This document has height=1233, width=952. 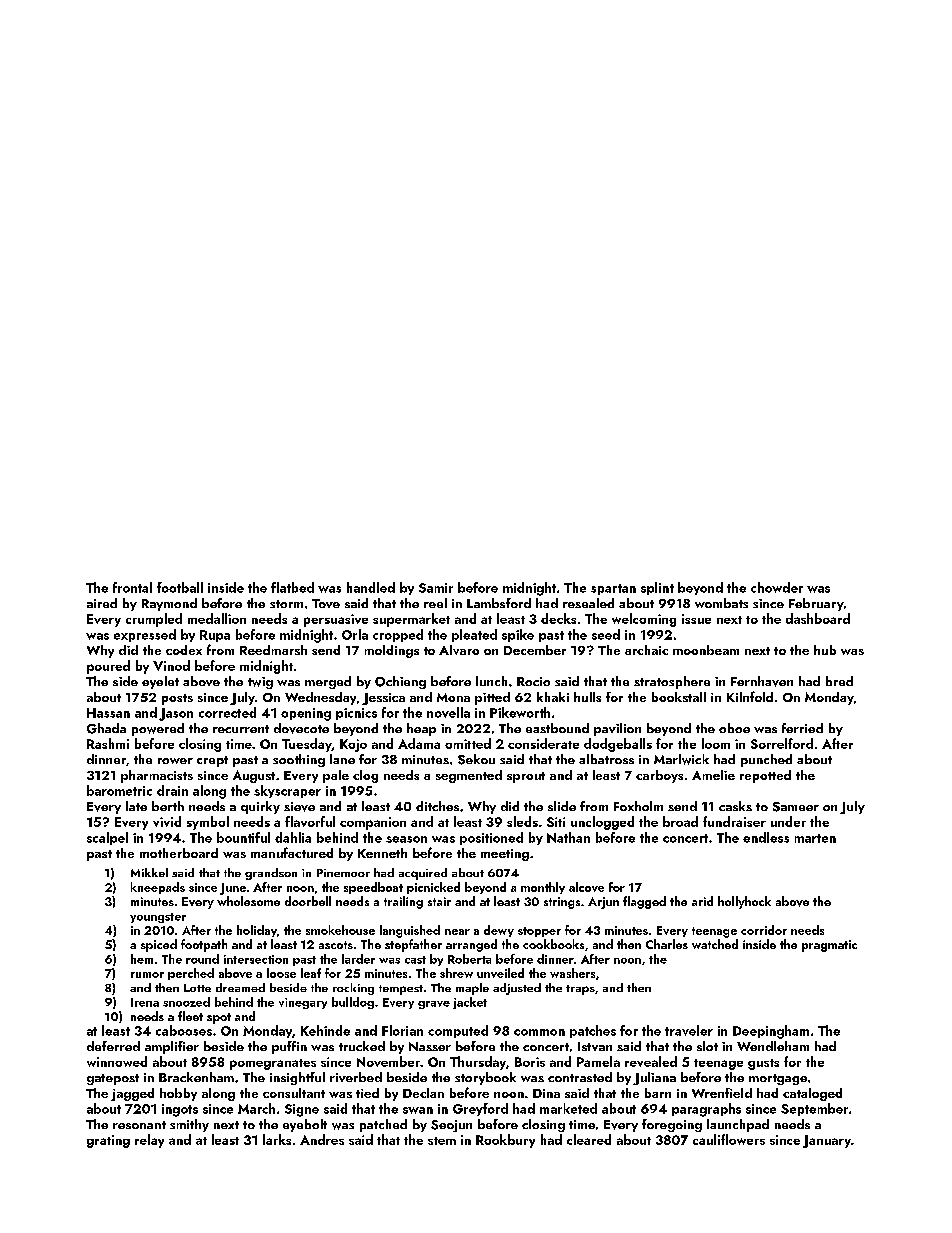 I want to click on amplifier, so click(x=172, y=1047).
